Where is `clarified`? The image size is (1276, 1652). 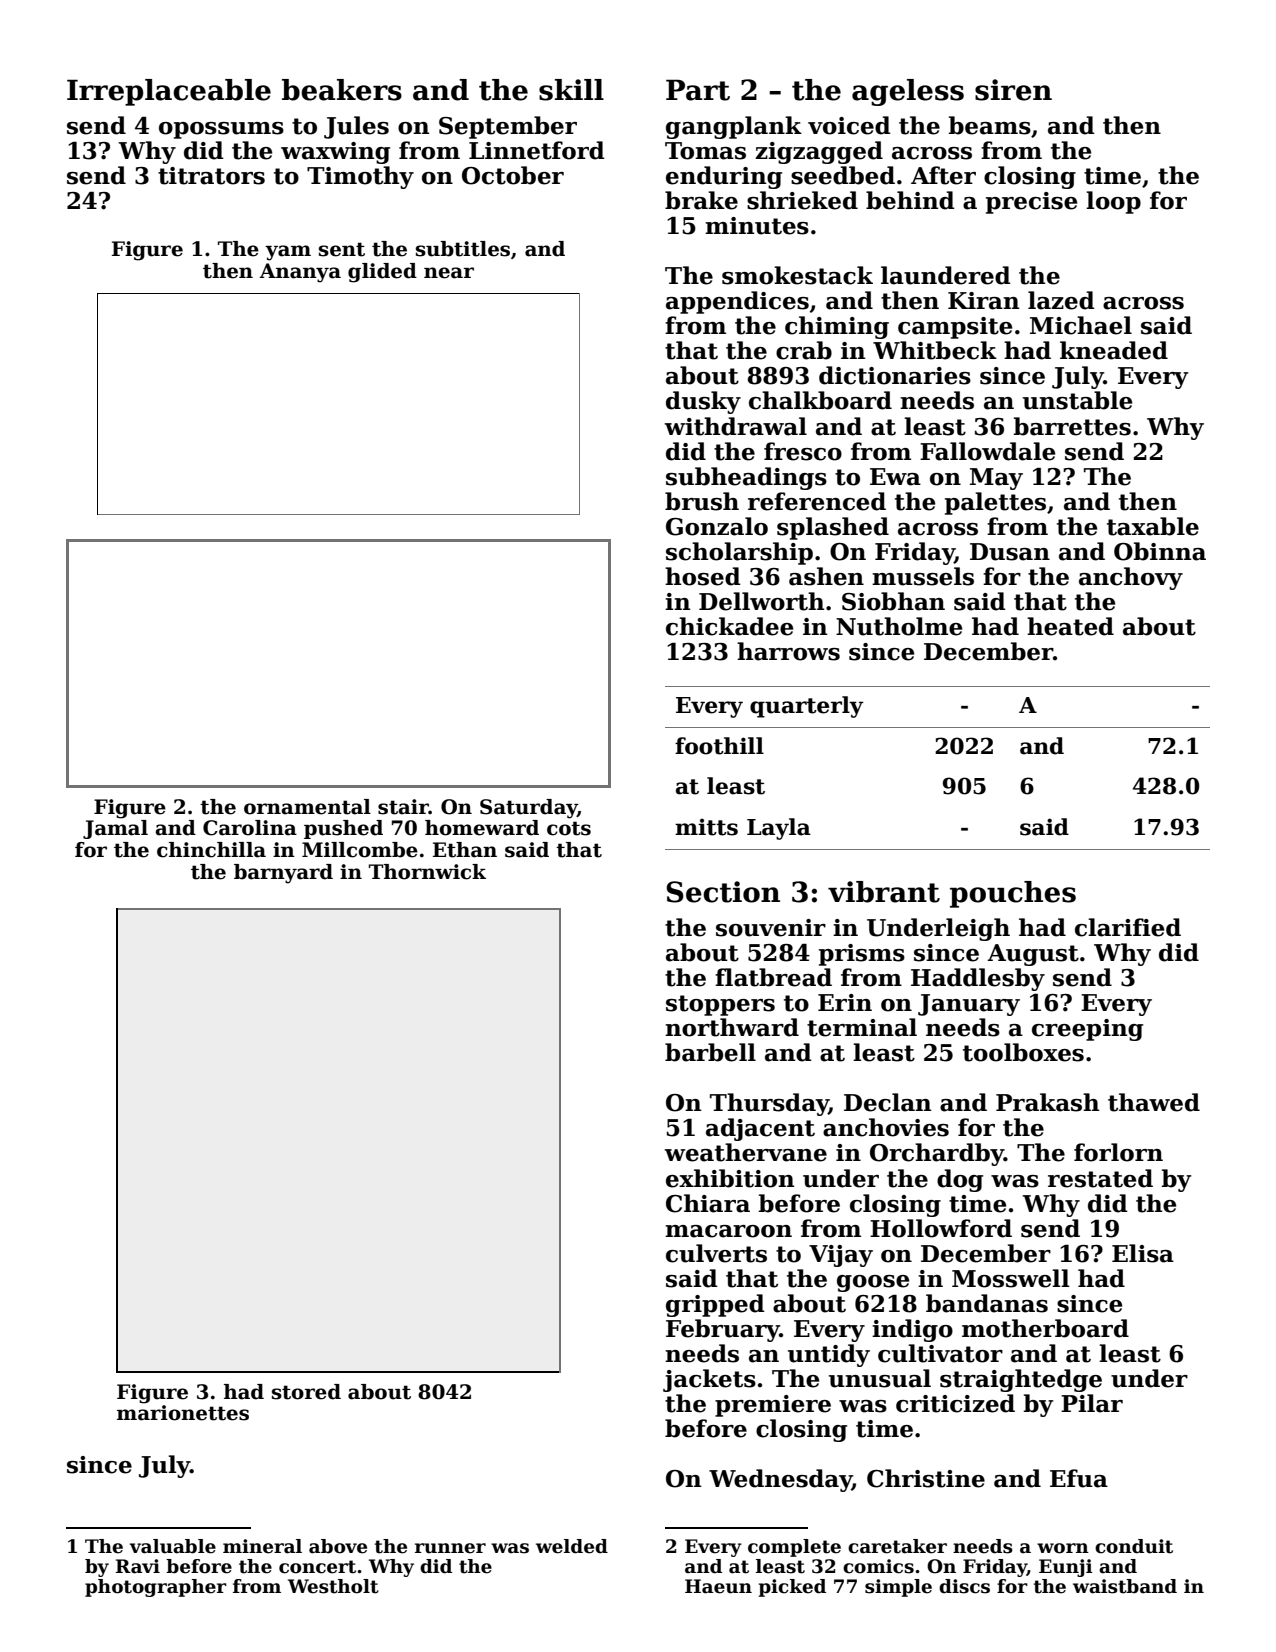 clarified is located at coordinates (1128, 927).
